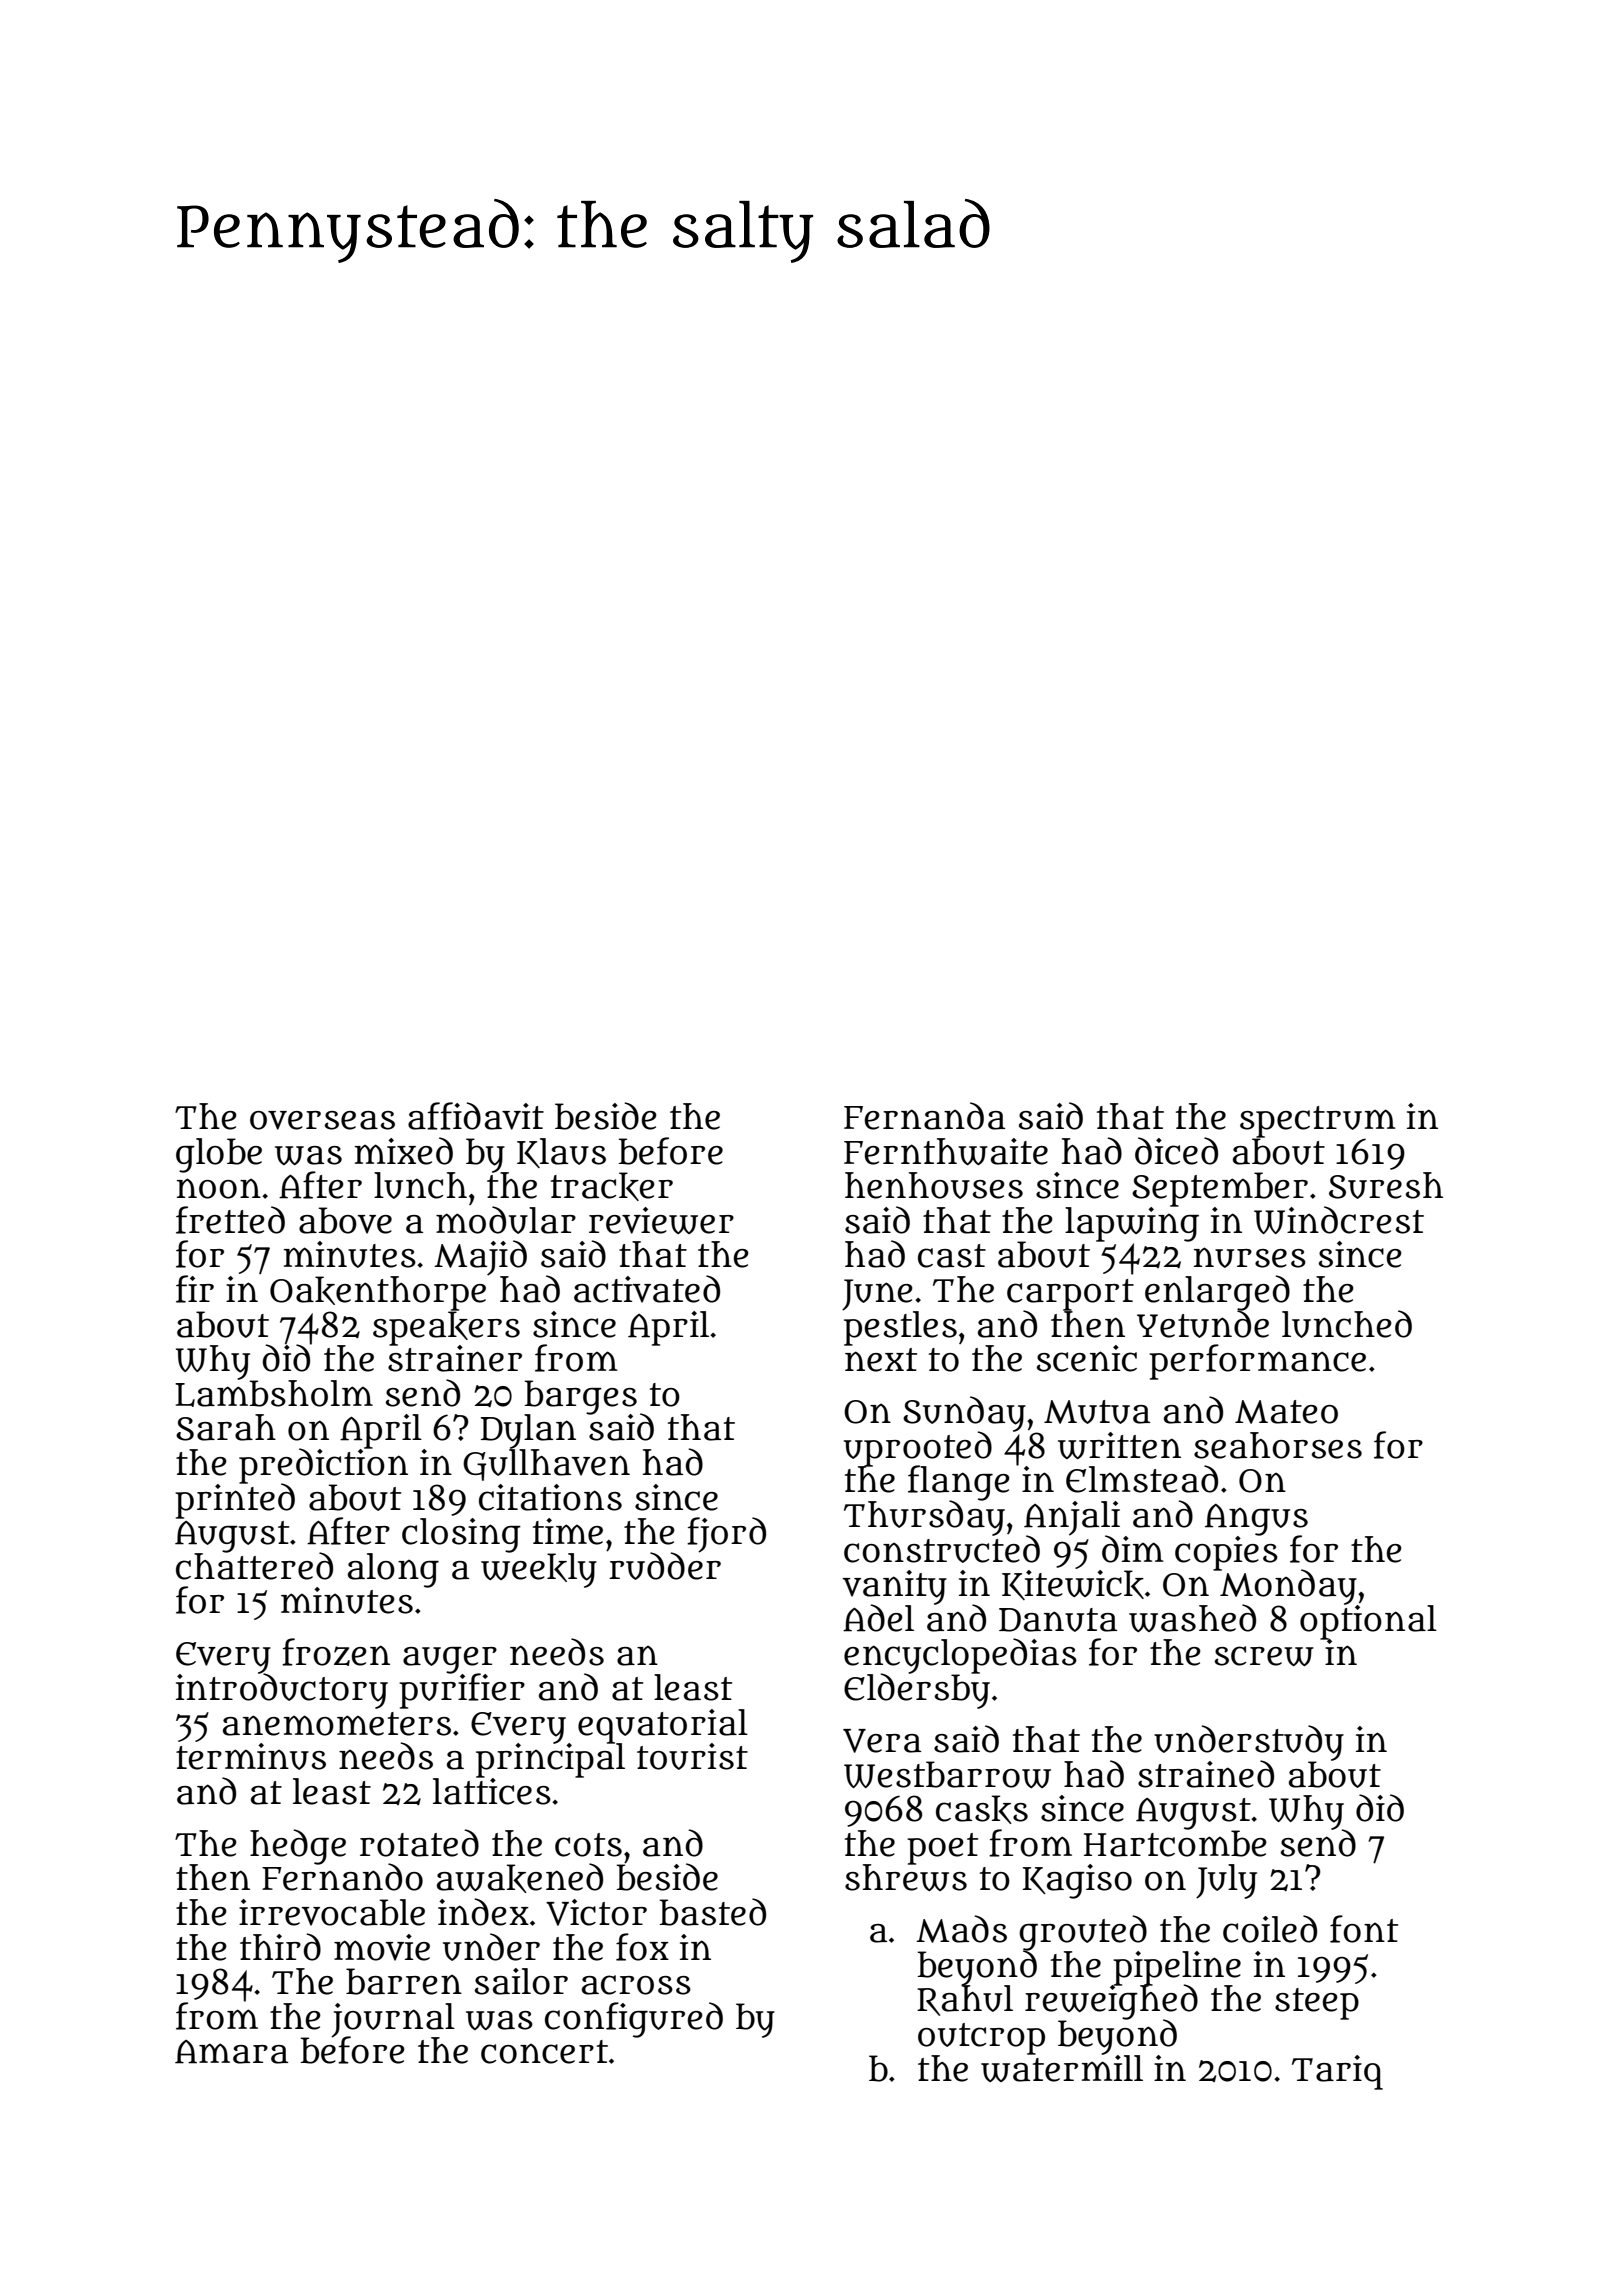 The image size is (1620, 2292). What do you see at coordinates (692, 1756) in the screenshot?
I see `tourist` at bounding box center [692, 1756].
